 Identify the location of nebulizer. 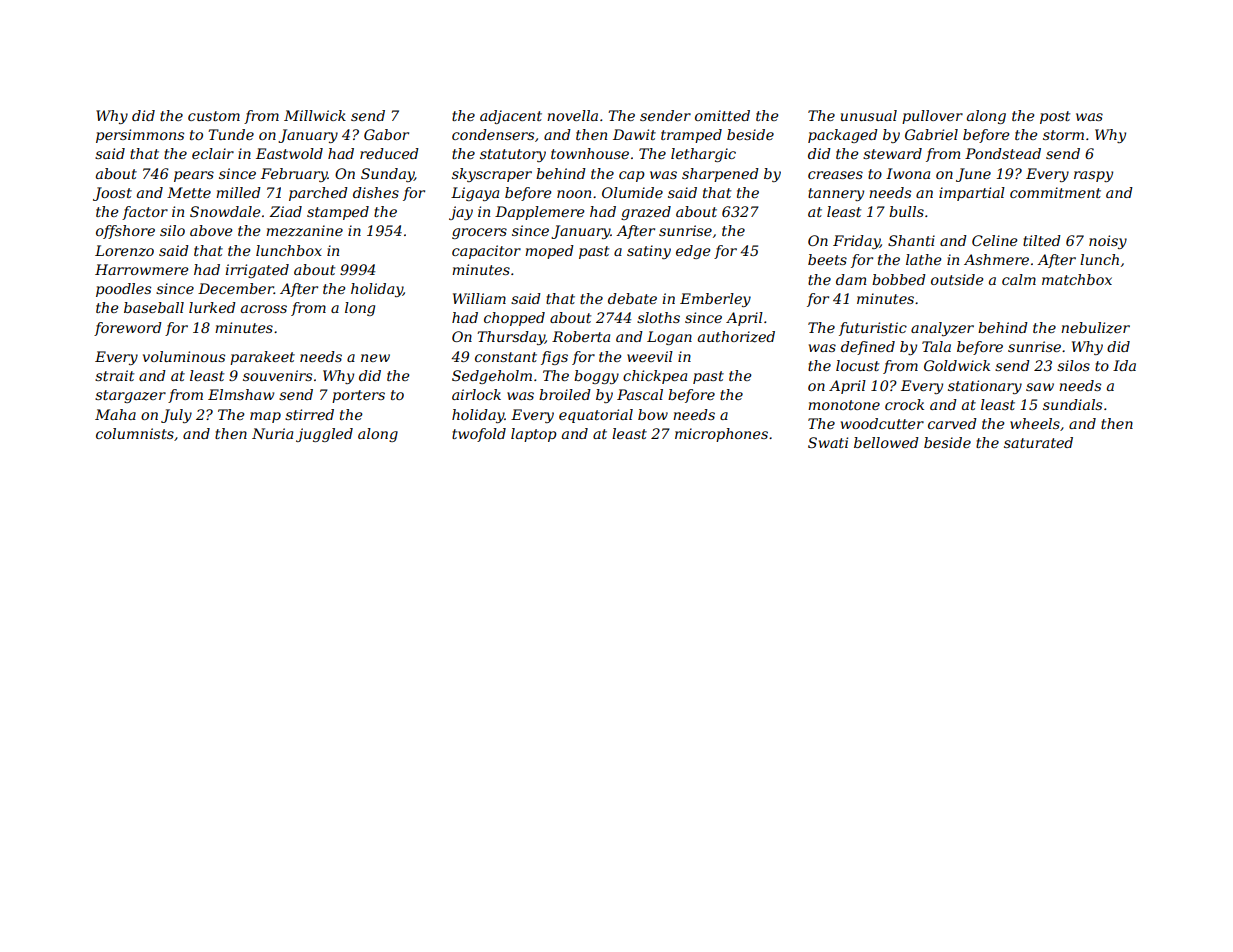
(1095, 328).
